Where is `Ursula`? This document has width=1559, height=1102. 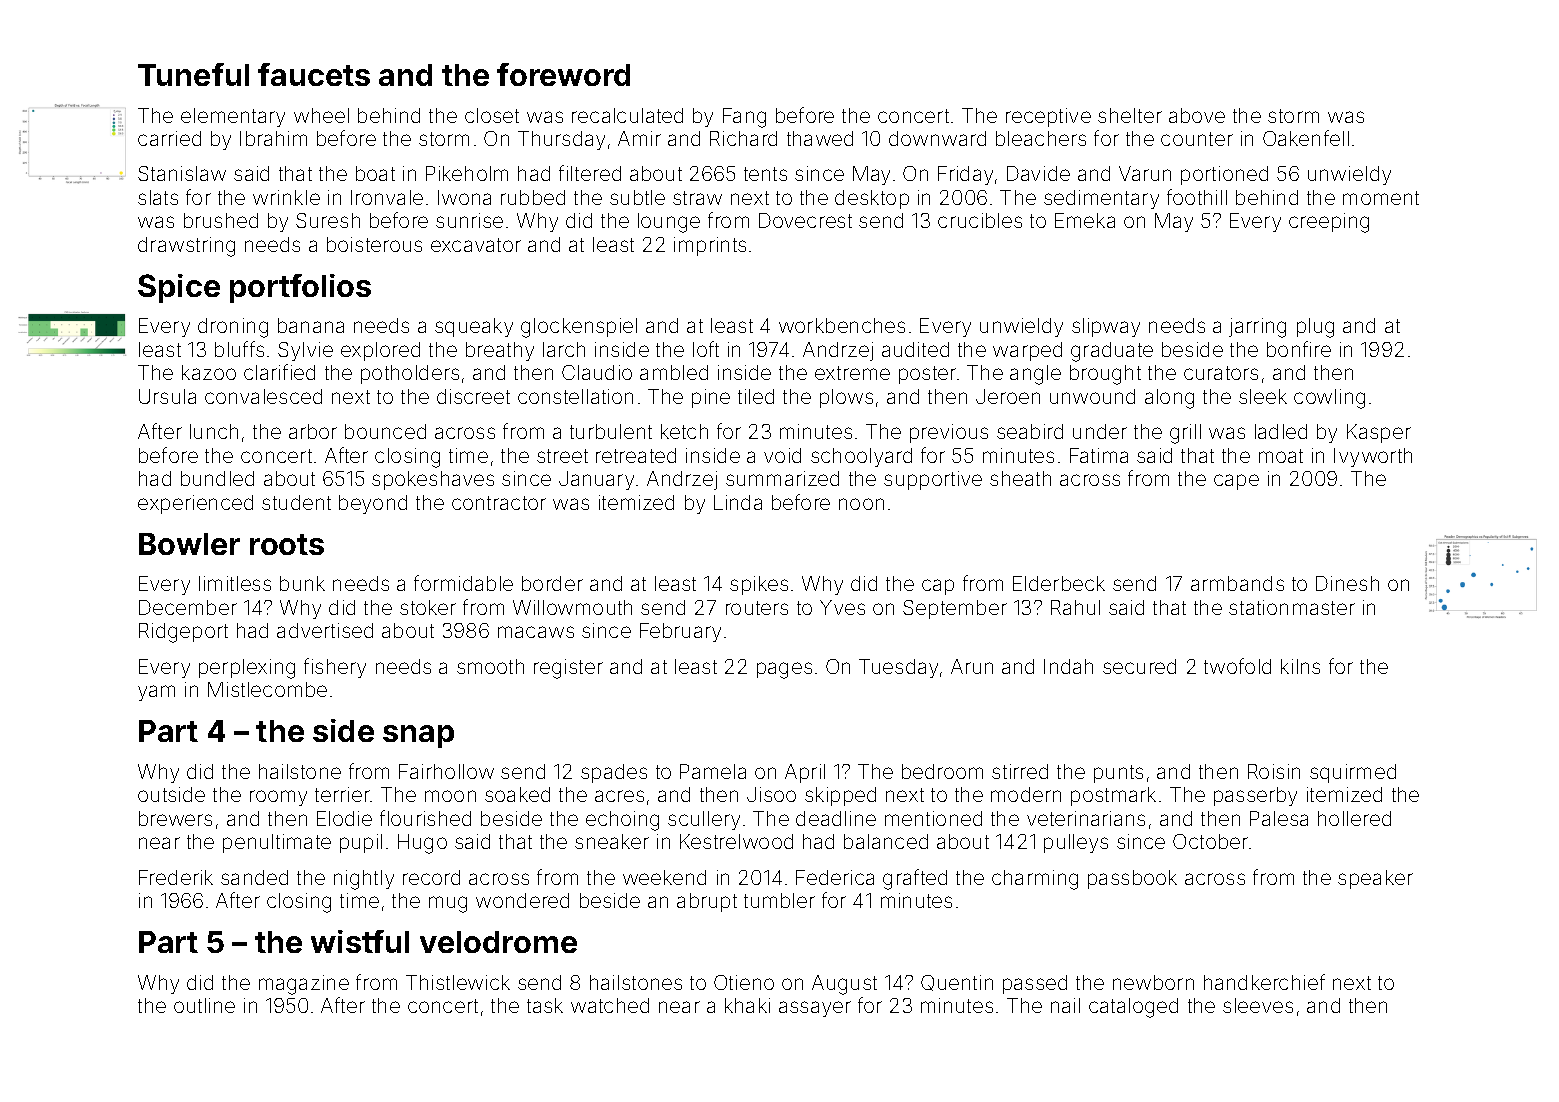 Ursula is located at coordinates (167, 396).
